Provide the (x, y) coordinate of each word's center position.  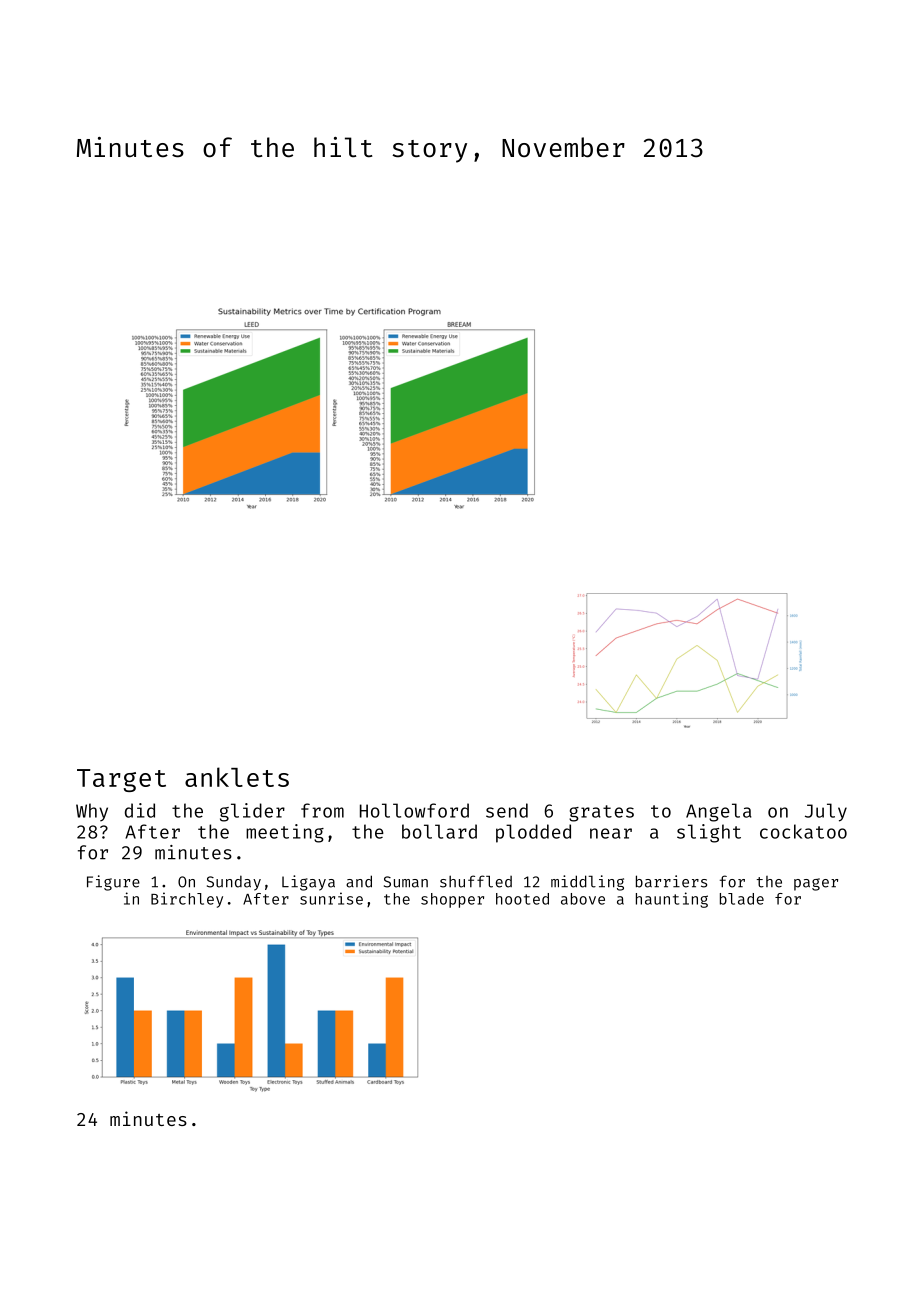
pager (816, 884)
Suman (406, 882)
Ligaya (308, 883)
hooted (522, 899)
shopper (452, 900)
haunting (672, 900)
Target (121, 780)
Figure (113, 883)
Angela (719, 812)
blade (742, 899)
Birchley (187, 900)
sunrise (331, 898)
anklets (237, 777)
